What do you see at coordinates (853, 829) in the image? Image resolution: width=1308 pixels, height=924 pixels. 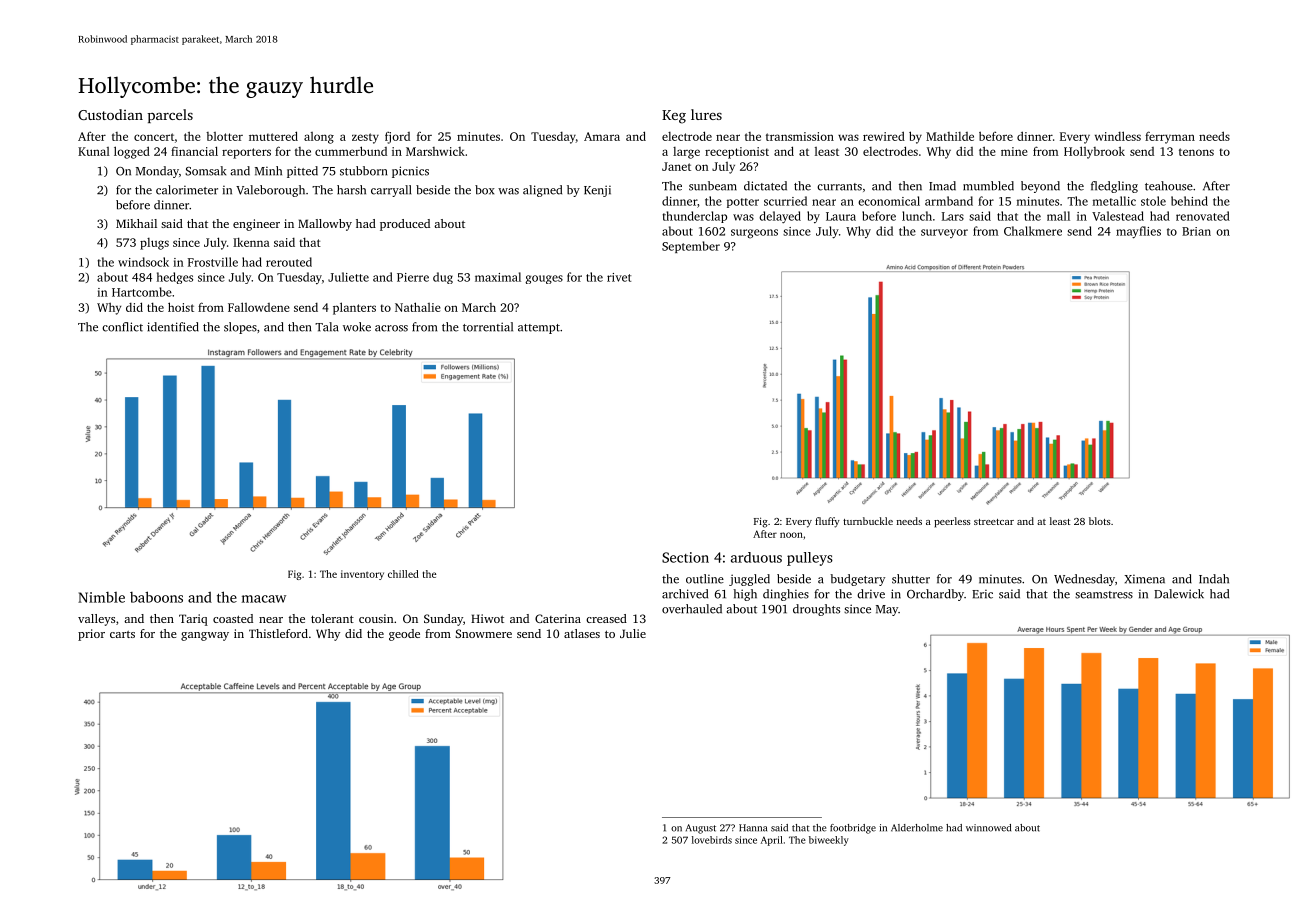 I see `footbridge` at bounding box center [853, 829].
